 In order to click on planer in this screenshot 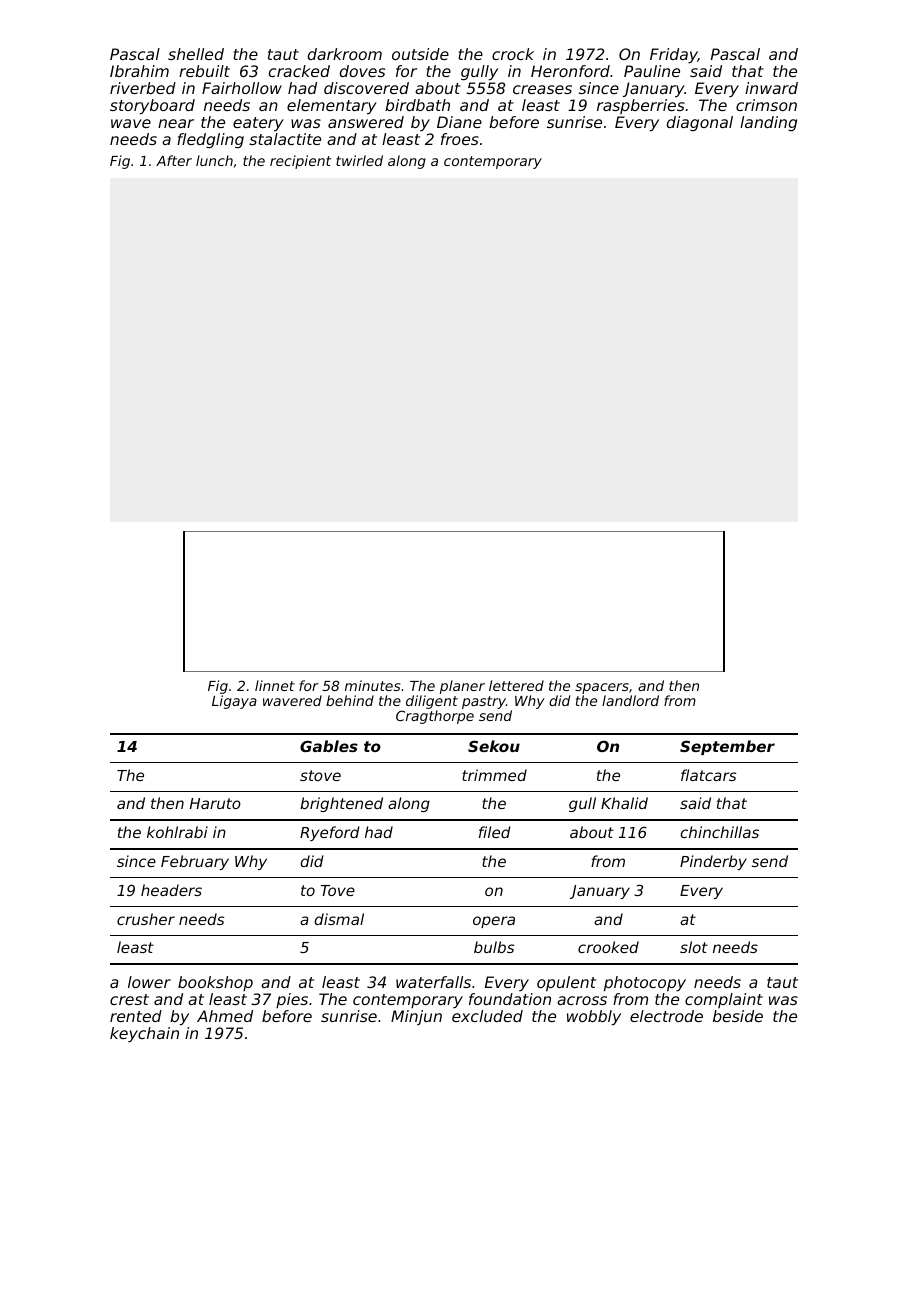, I will do `click(462, 687)`.
